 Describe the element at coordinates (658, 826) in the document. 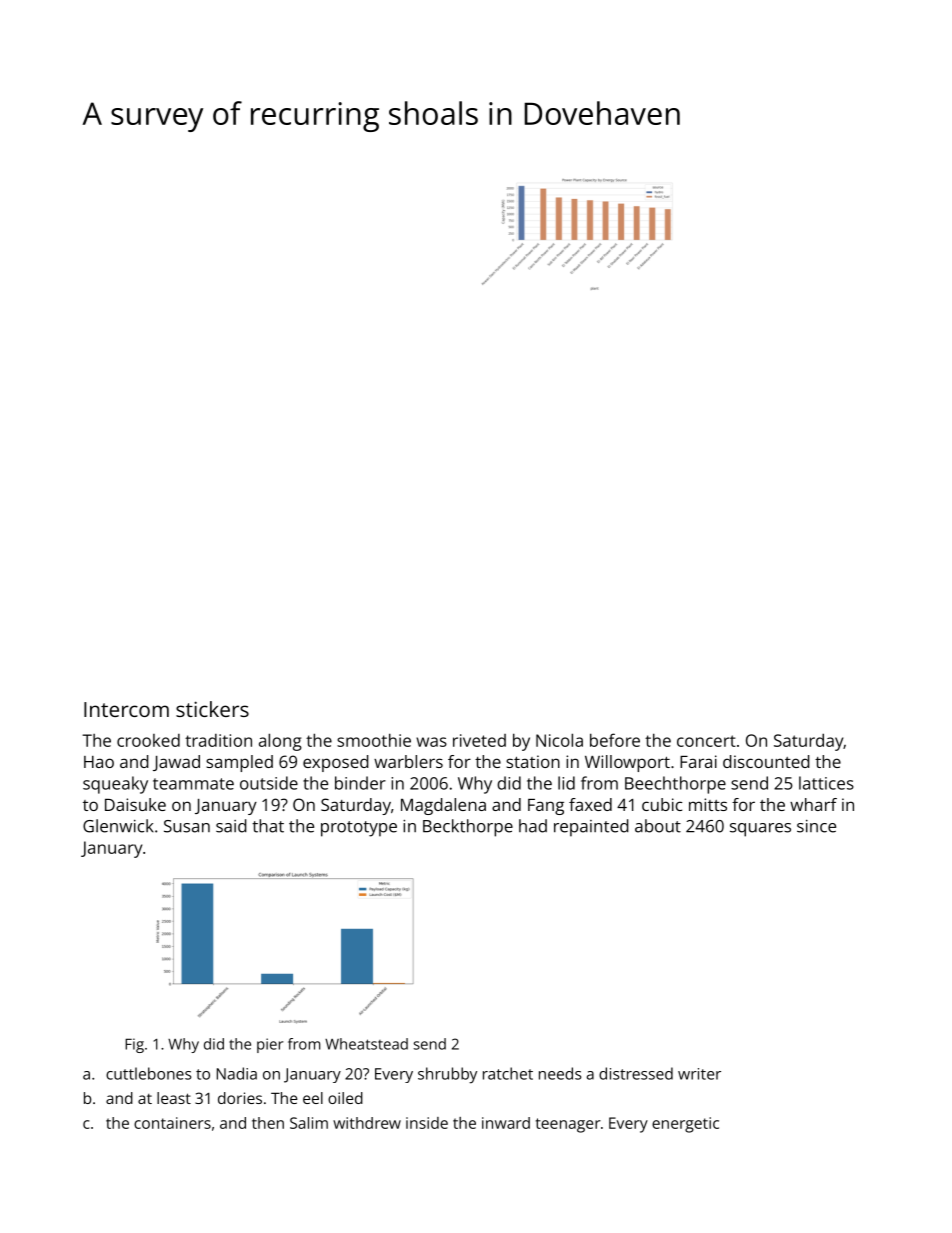

I see `about` at that location.
